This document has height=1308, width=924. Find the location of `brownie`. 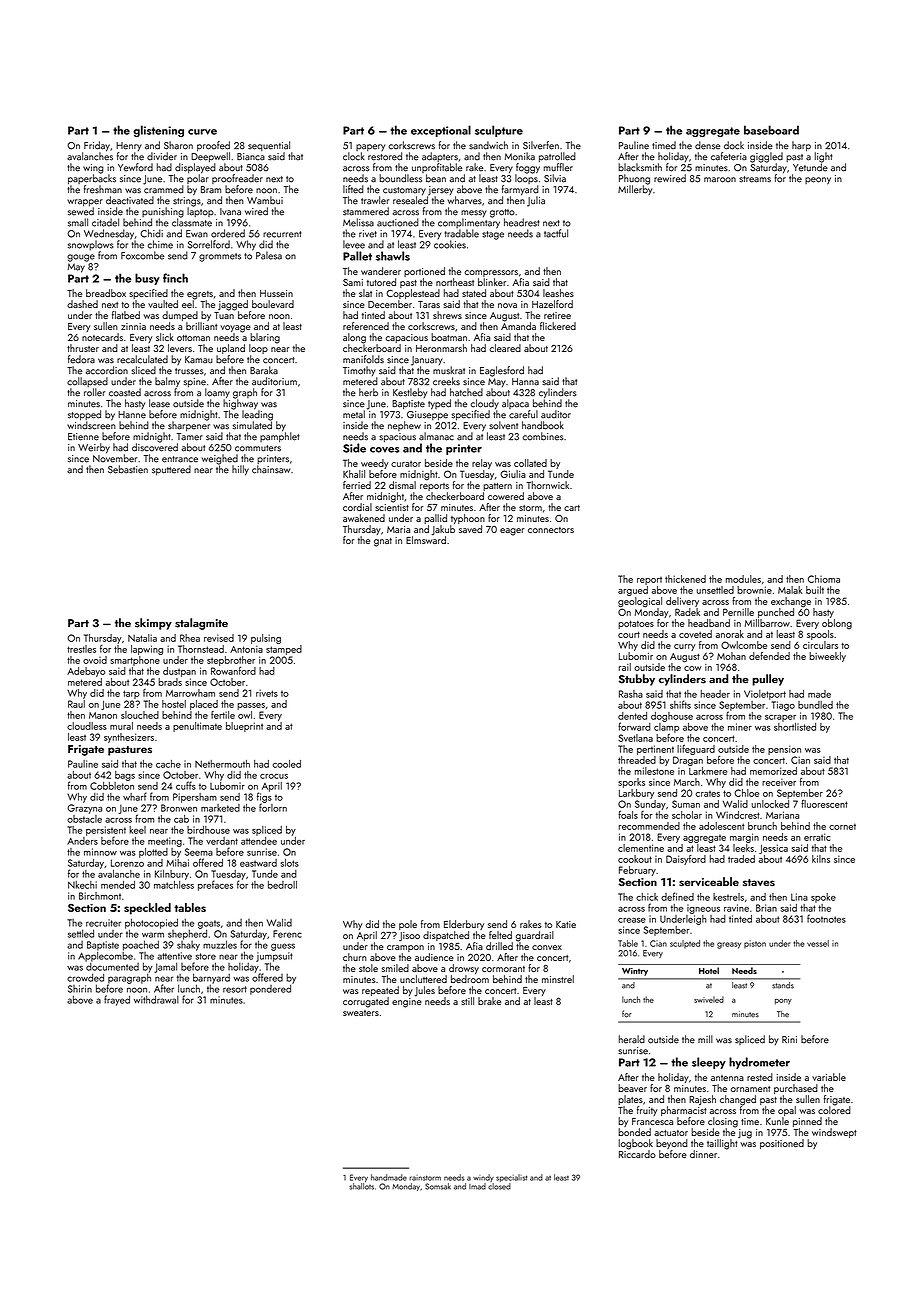

brownie is located at coordinates (754, 590).
